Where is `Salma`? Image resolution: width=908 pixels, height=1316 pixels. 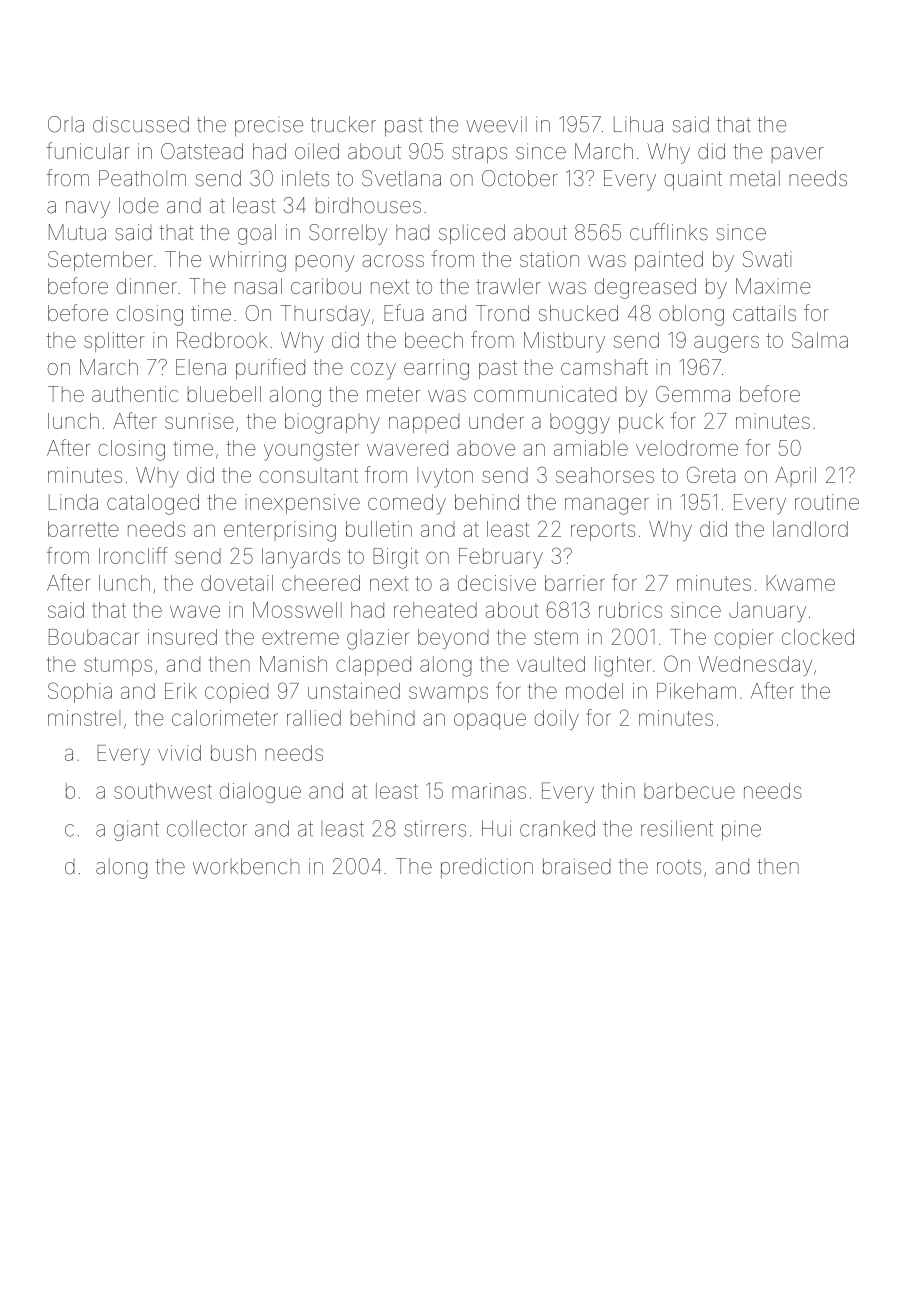
Salma is located at coordinates (820, 340).
